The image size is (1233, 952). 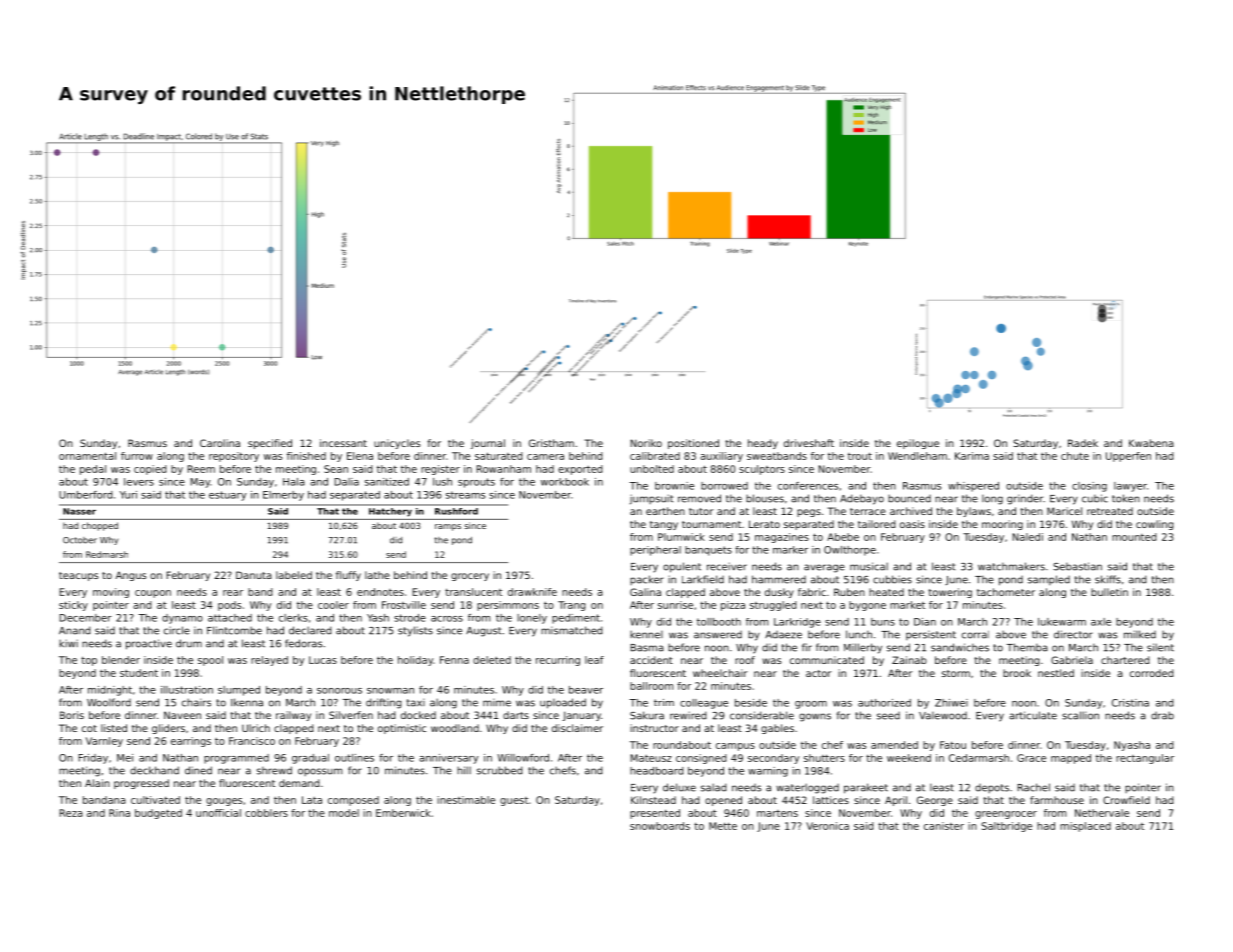 I want to click on mounted, so click(x=1134, y=537).
